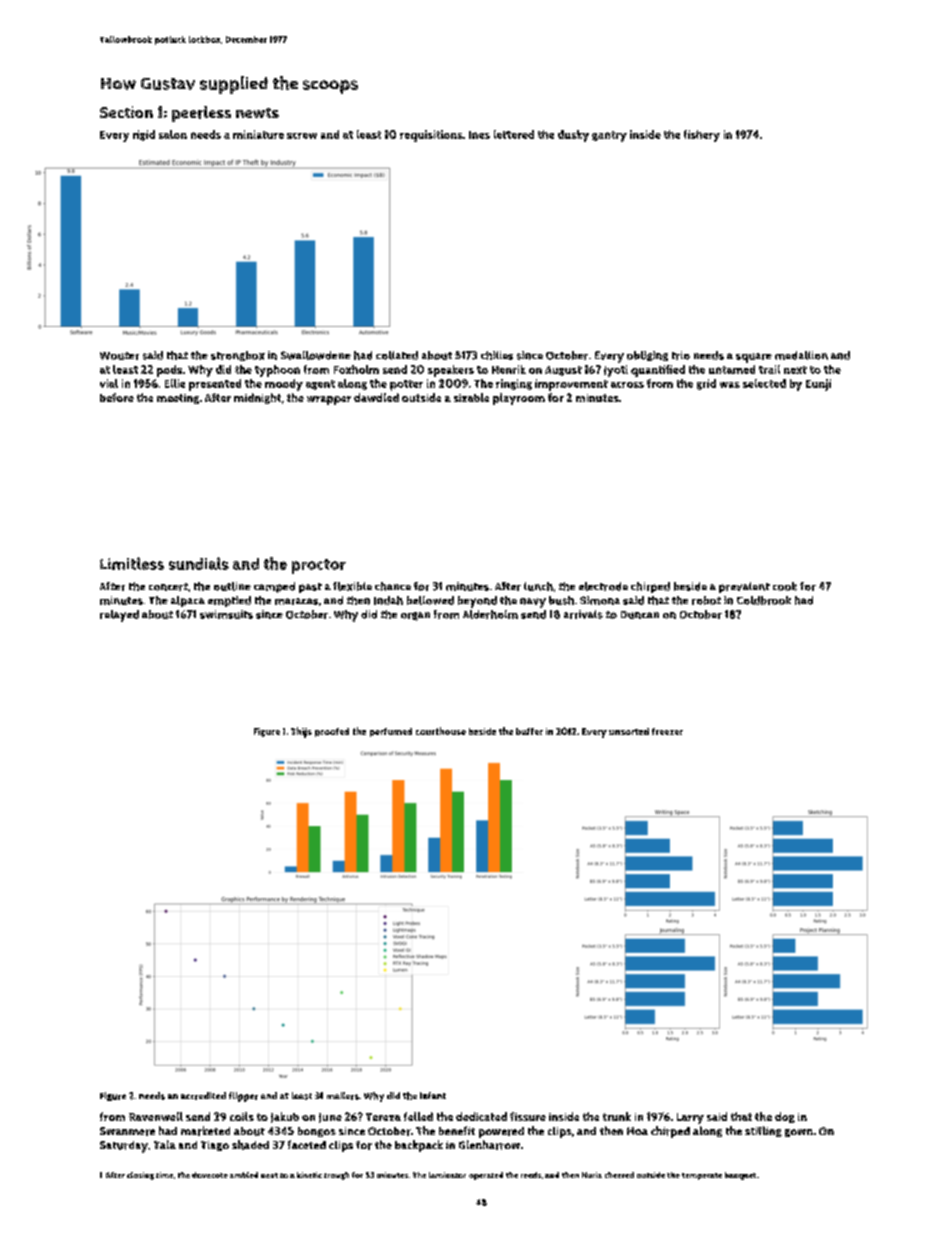 The image size is (952, 1233). Describe the element at coordinates (785, 586) in the screenshot. I see `cook` at that location.
